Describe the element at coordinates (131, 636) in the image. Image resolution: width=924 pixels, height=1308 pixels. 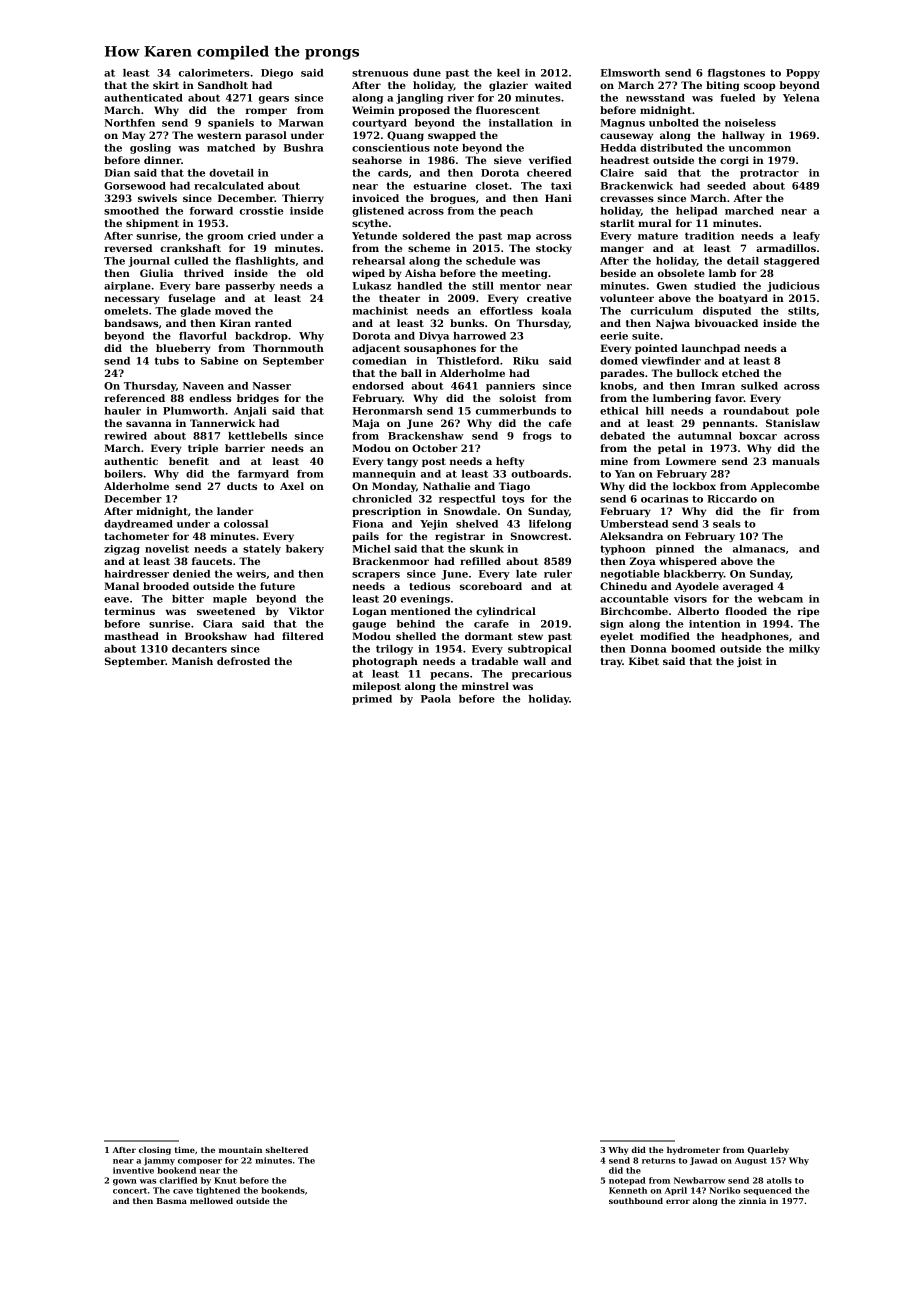
I see `masthead` at that location.
